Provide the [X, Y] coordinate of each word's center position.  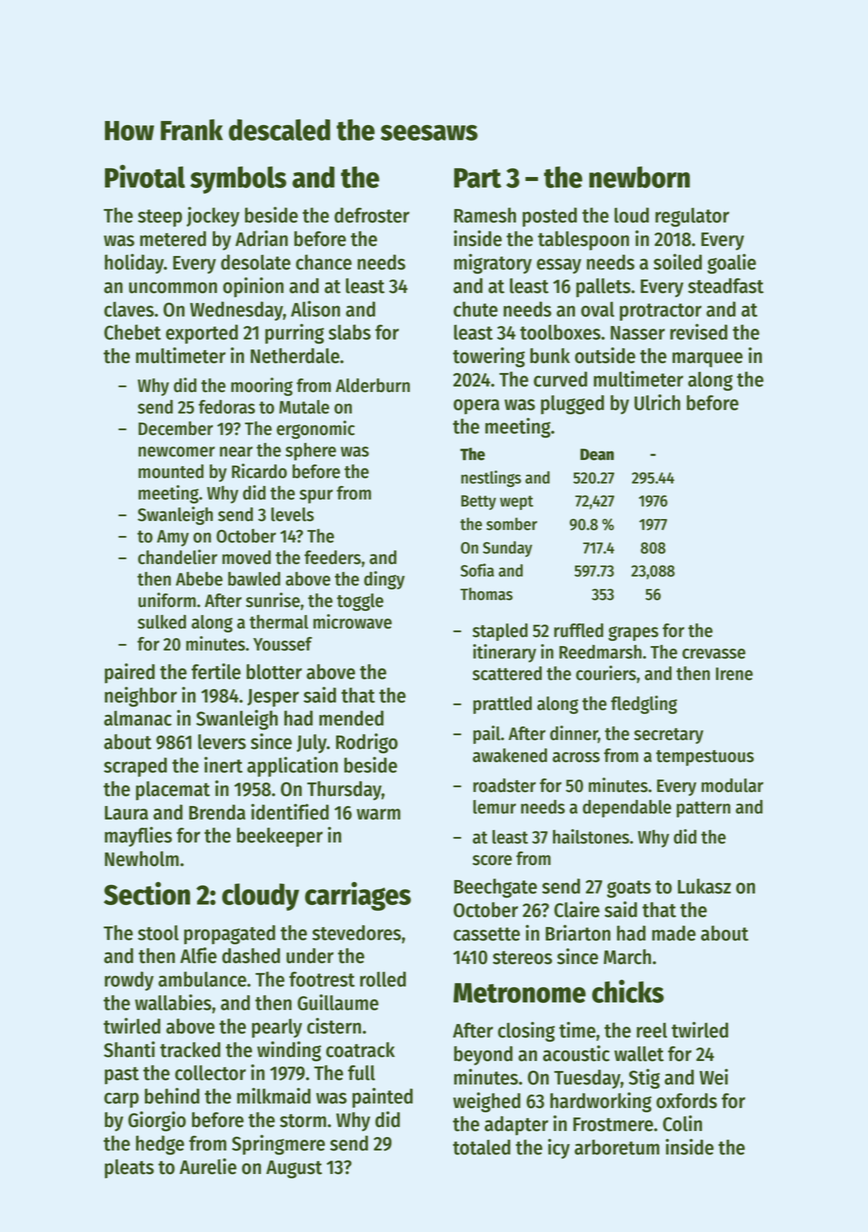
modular [732, 785]
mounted [171, 471]
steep [160, 218]
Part [477, 178]
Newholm [142, 859]
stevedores [356, 933]
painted [382, 1098]
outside [605, 355]
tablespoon [583, 241]
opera [476, 407]
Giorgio [157, 1121]
